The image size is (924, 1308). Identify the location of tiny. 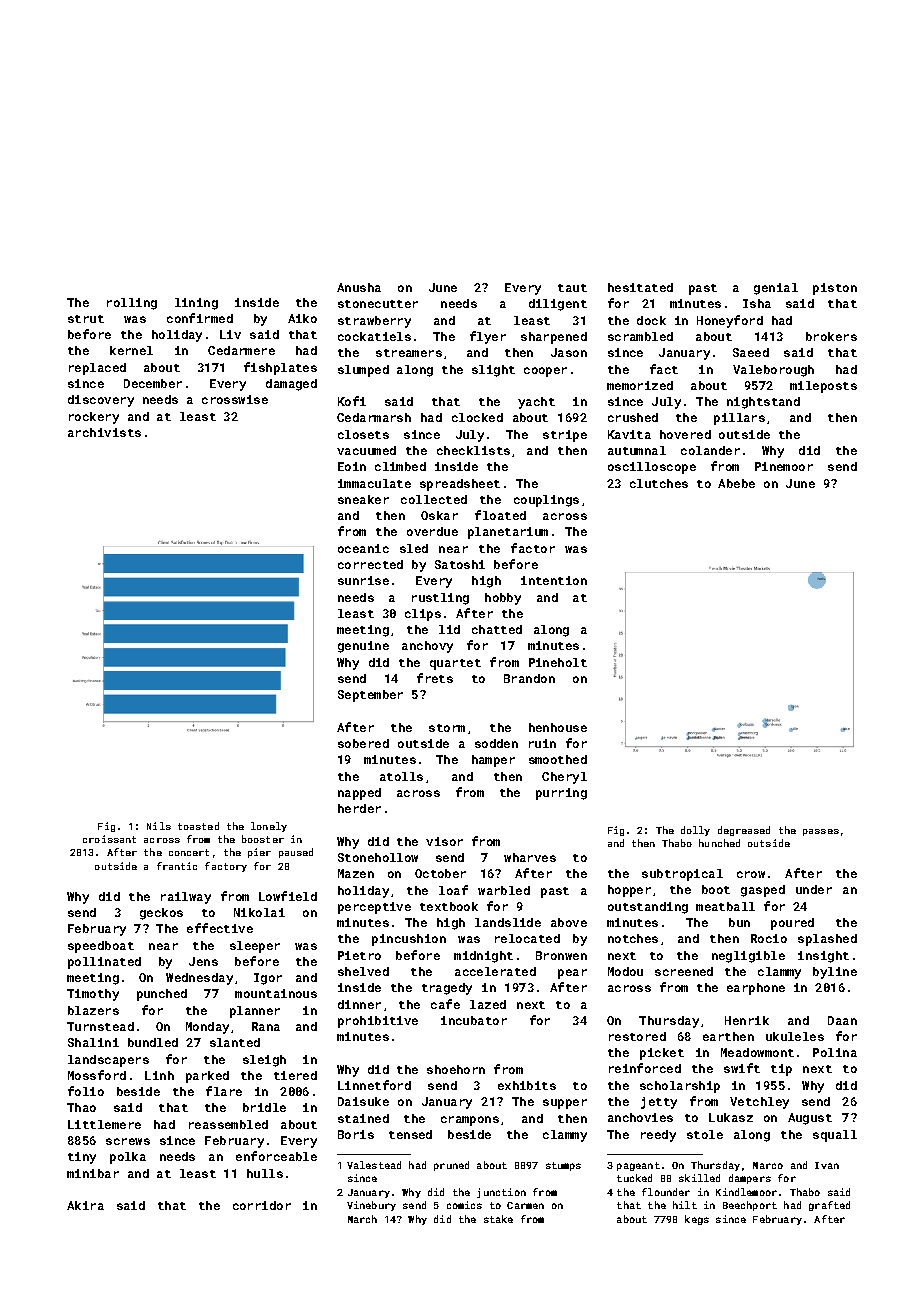
(82, 1158).
